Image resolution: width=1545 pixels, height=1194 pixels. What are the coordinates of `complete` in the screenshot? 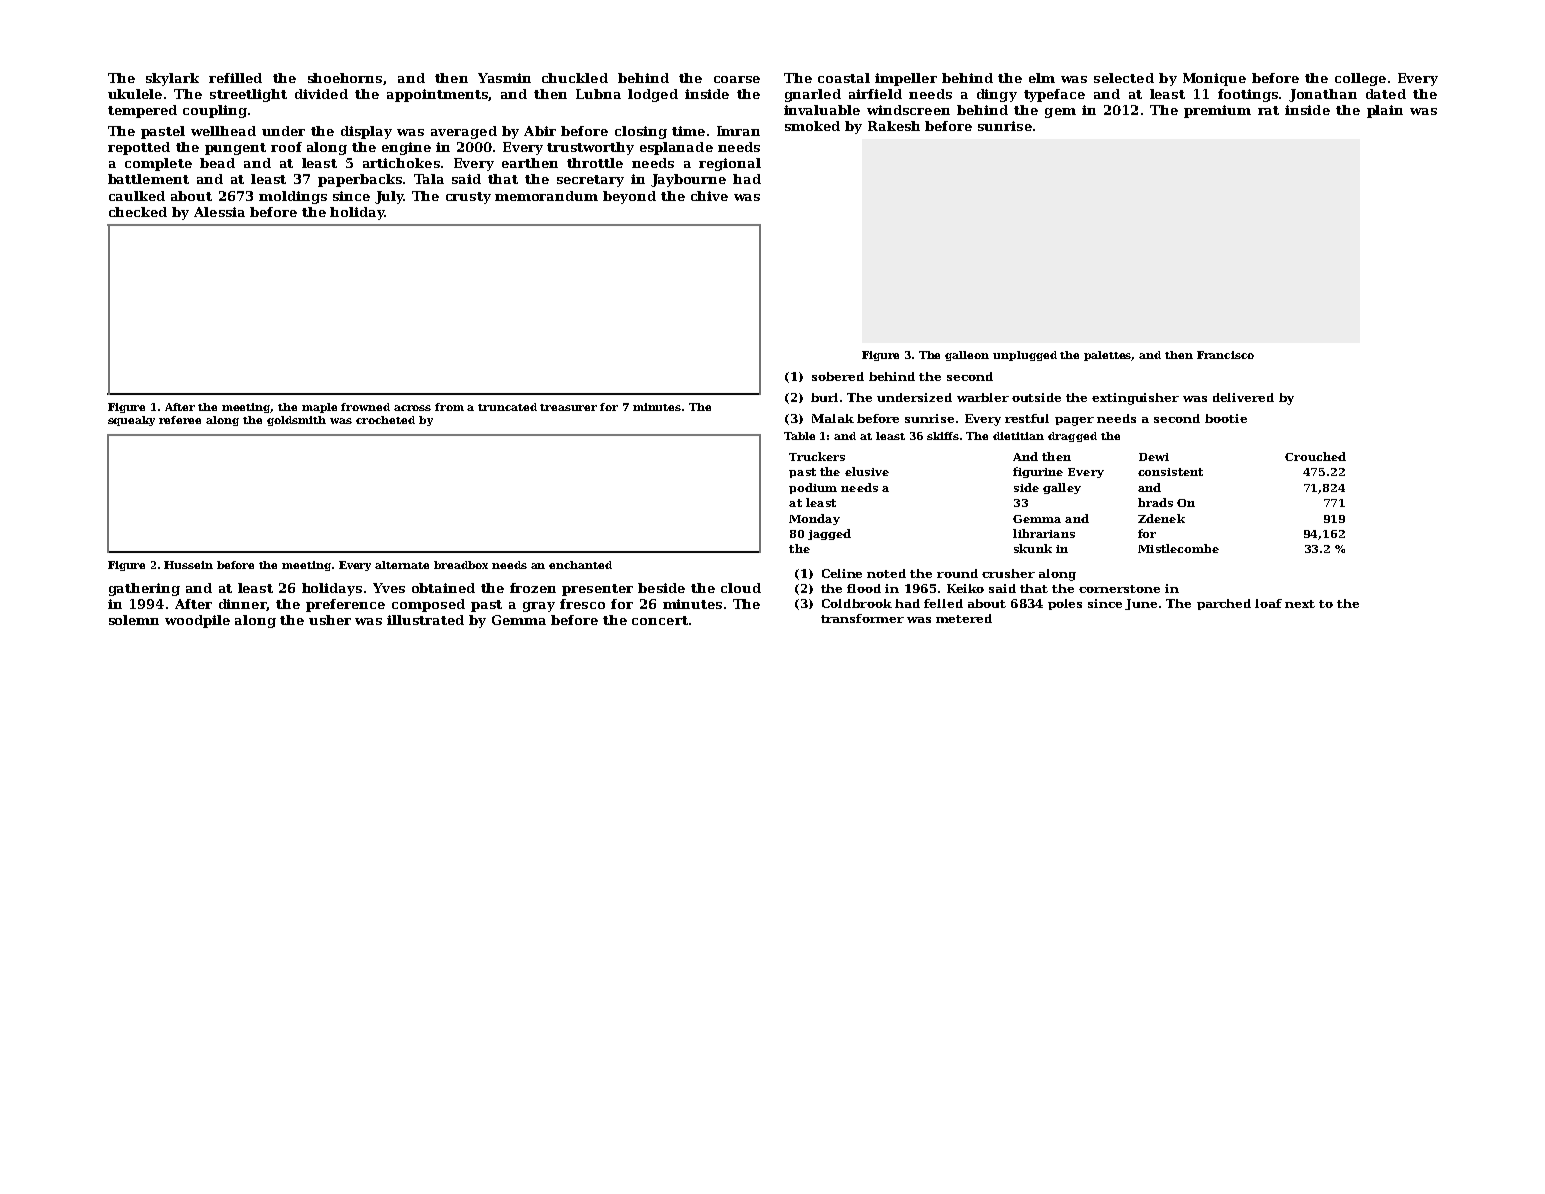 It's located at (158, 164).
